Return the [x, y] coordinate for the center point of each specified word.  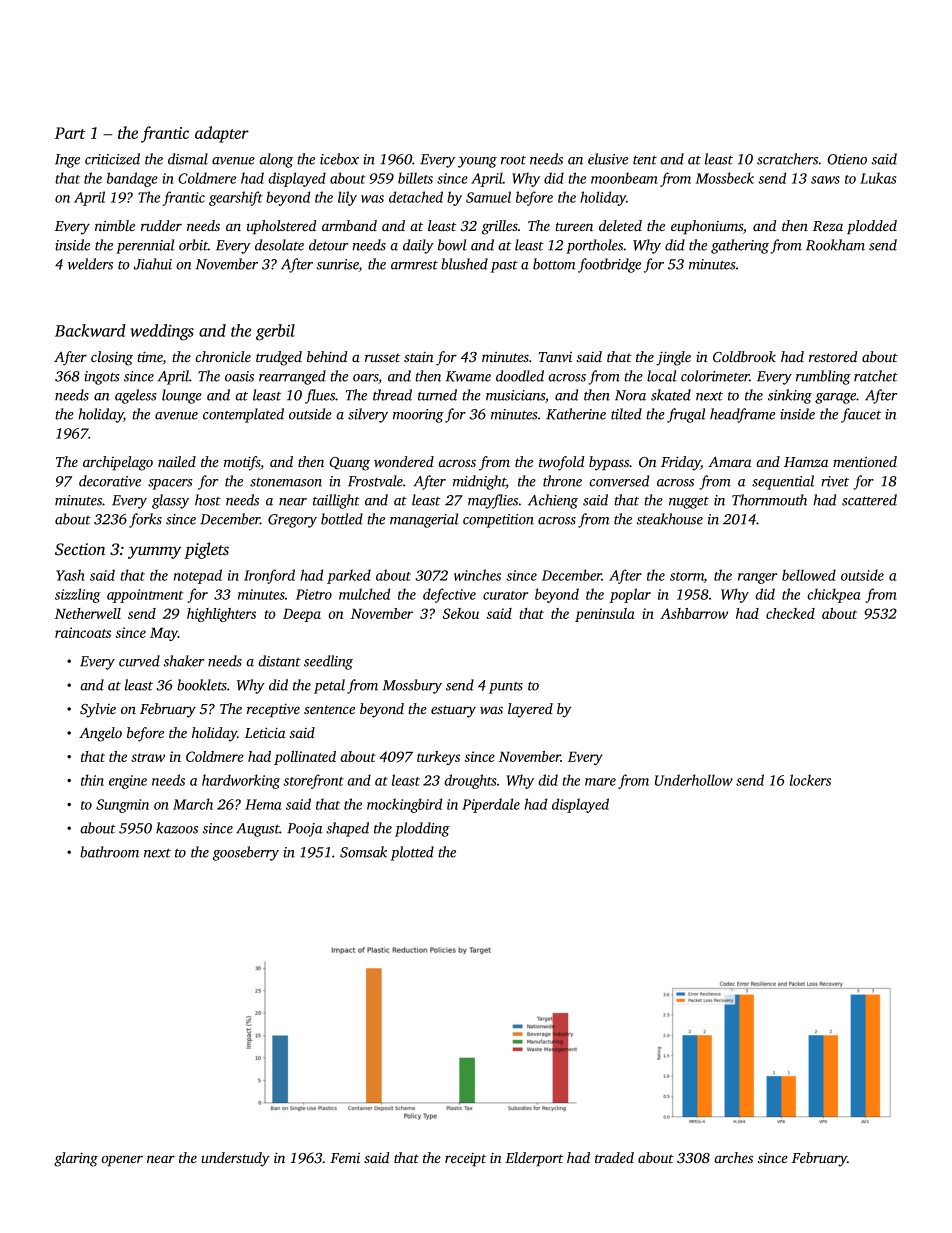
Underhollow [694, 780]
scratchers [788, 159]
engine [128, 782]
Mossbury [412, 686]
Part [70, 133]
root [513, 160]
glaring [76, 1159]
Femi [345, 1158]
